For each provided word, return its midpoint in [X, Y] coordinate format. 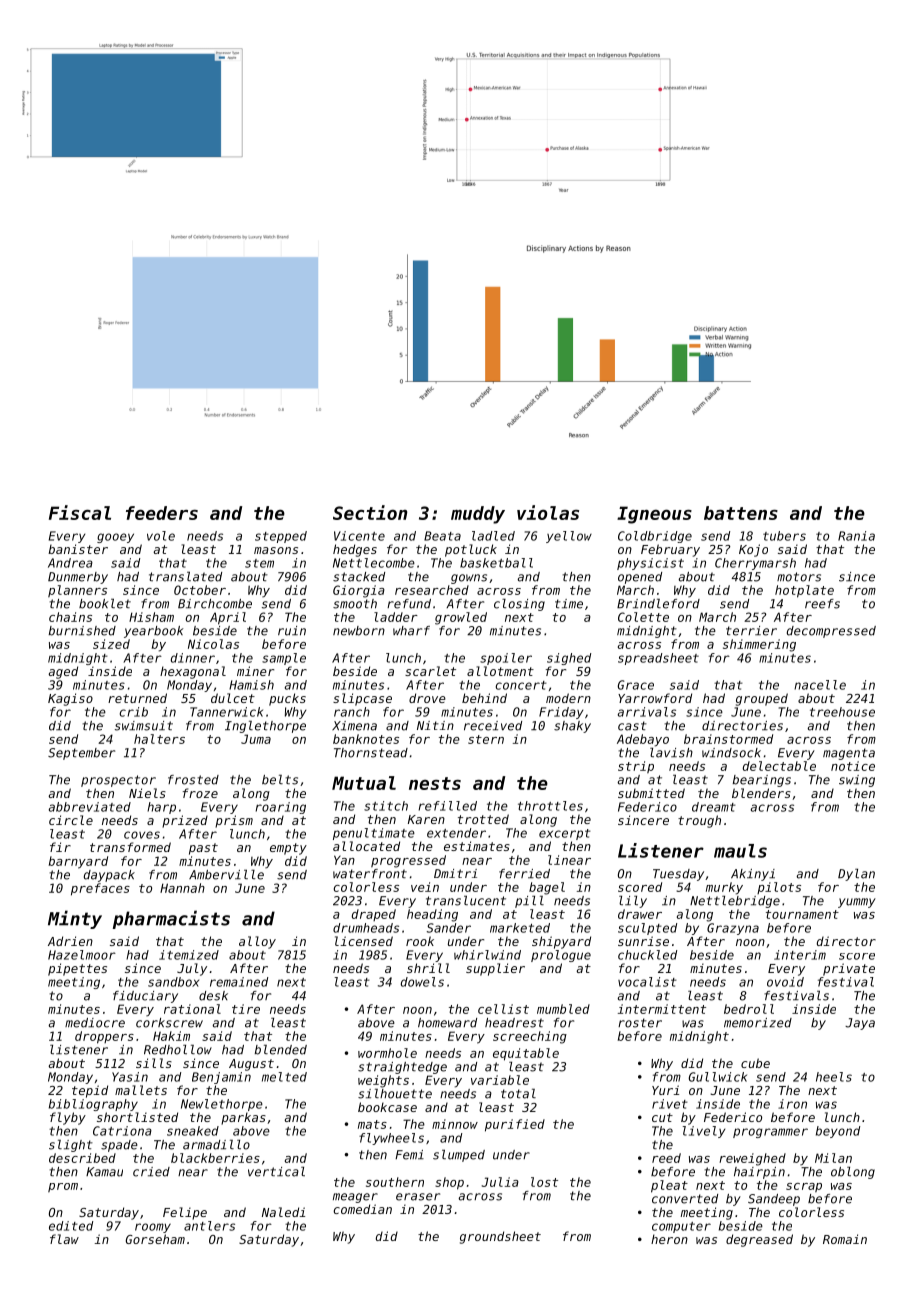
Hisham [151, 617]
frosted [193, 780]
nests [435, 783]
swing [857, 781]
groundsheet [500, 1237]
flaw [64, 1239]
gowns [469, 579]
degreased [759, 1240]
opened [640, 578]
